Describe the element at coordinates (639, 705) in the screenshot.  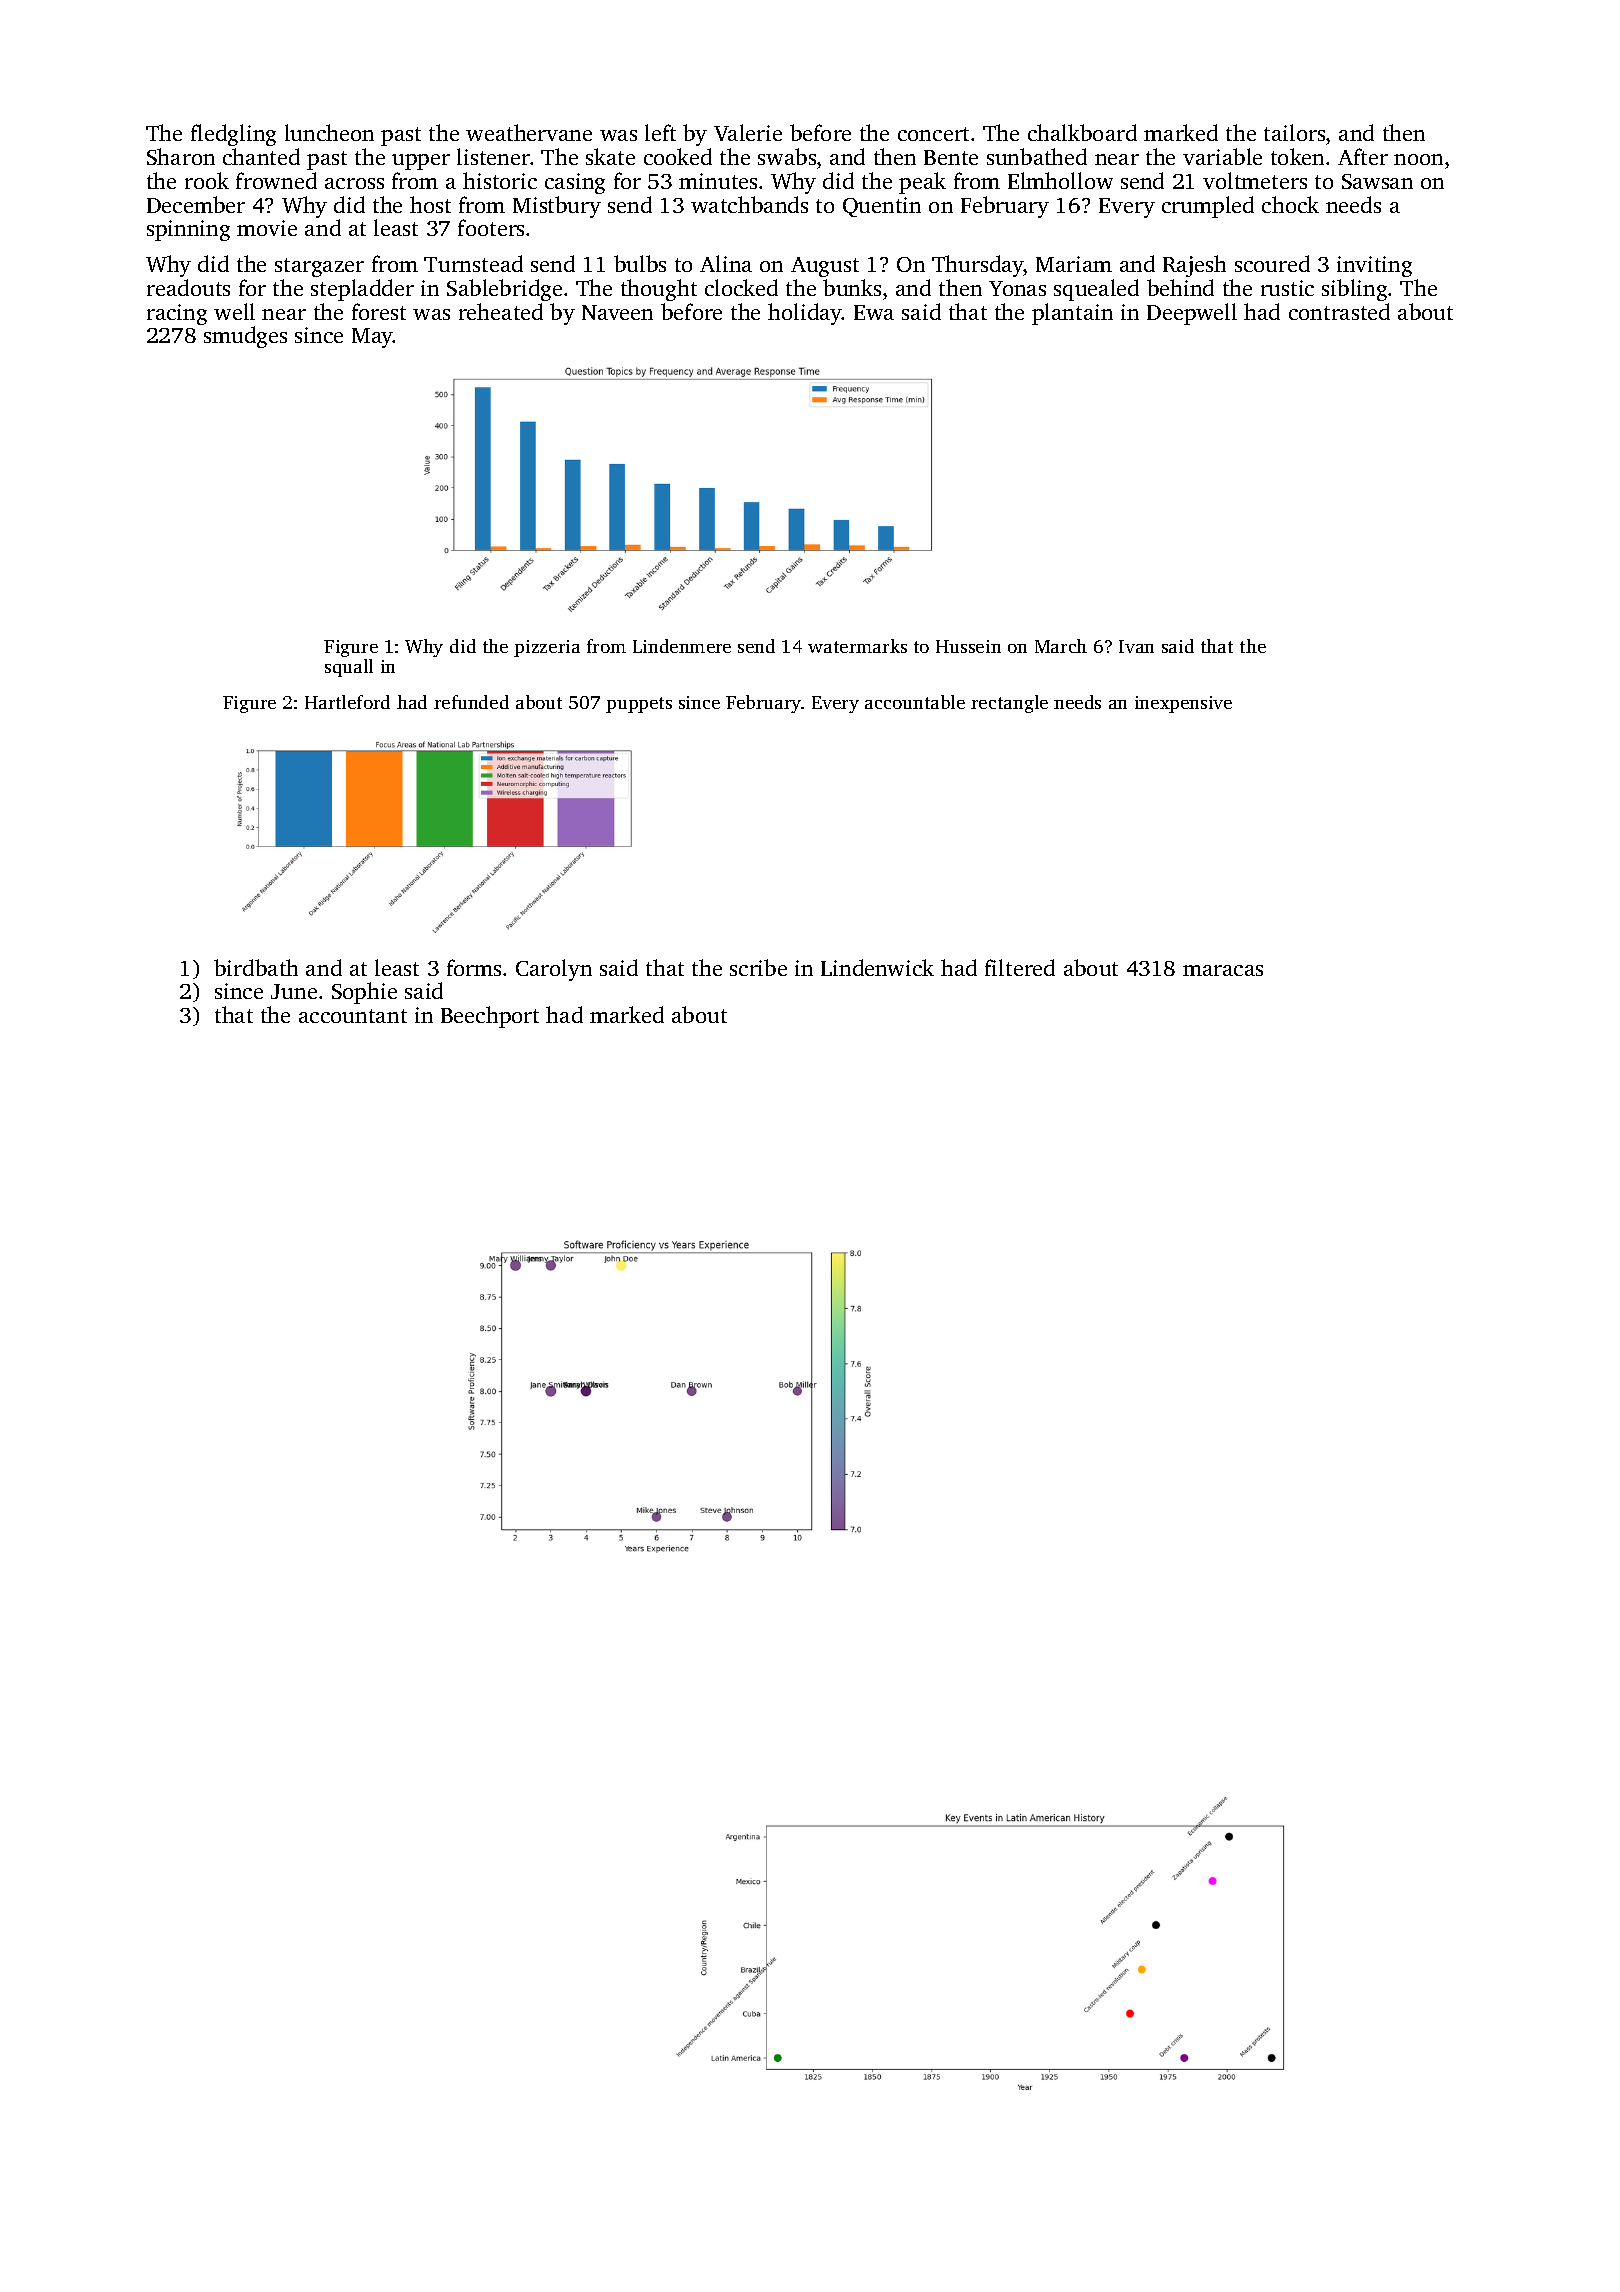
I see `puppets` at that location.
